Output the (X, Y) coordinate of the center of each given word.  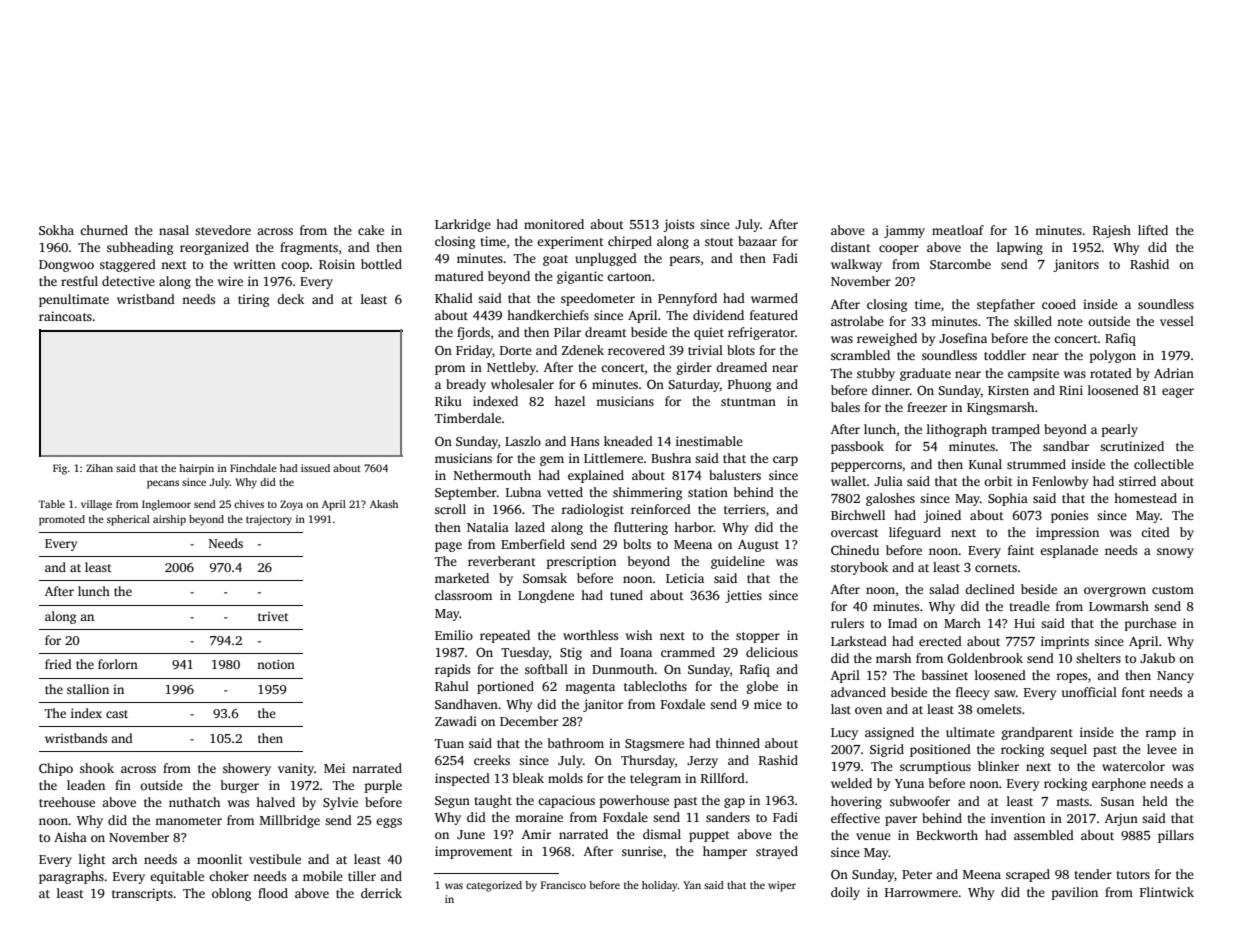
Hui (1024, 623)
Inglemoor (166, 505)
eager (1178, 393)
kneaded (628, 441)
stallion (88, 689)
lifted (1153, 230)
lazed (530, 527)
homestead (1145, 498)
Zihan (99, 468)
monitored (554, 224)
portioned (505, 687)
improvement (474, 852)
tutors (1133, 875)
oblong (231, 894)
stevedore (223, 230)
